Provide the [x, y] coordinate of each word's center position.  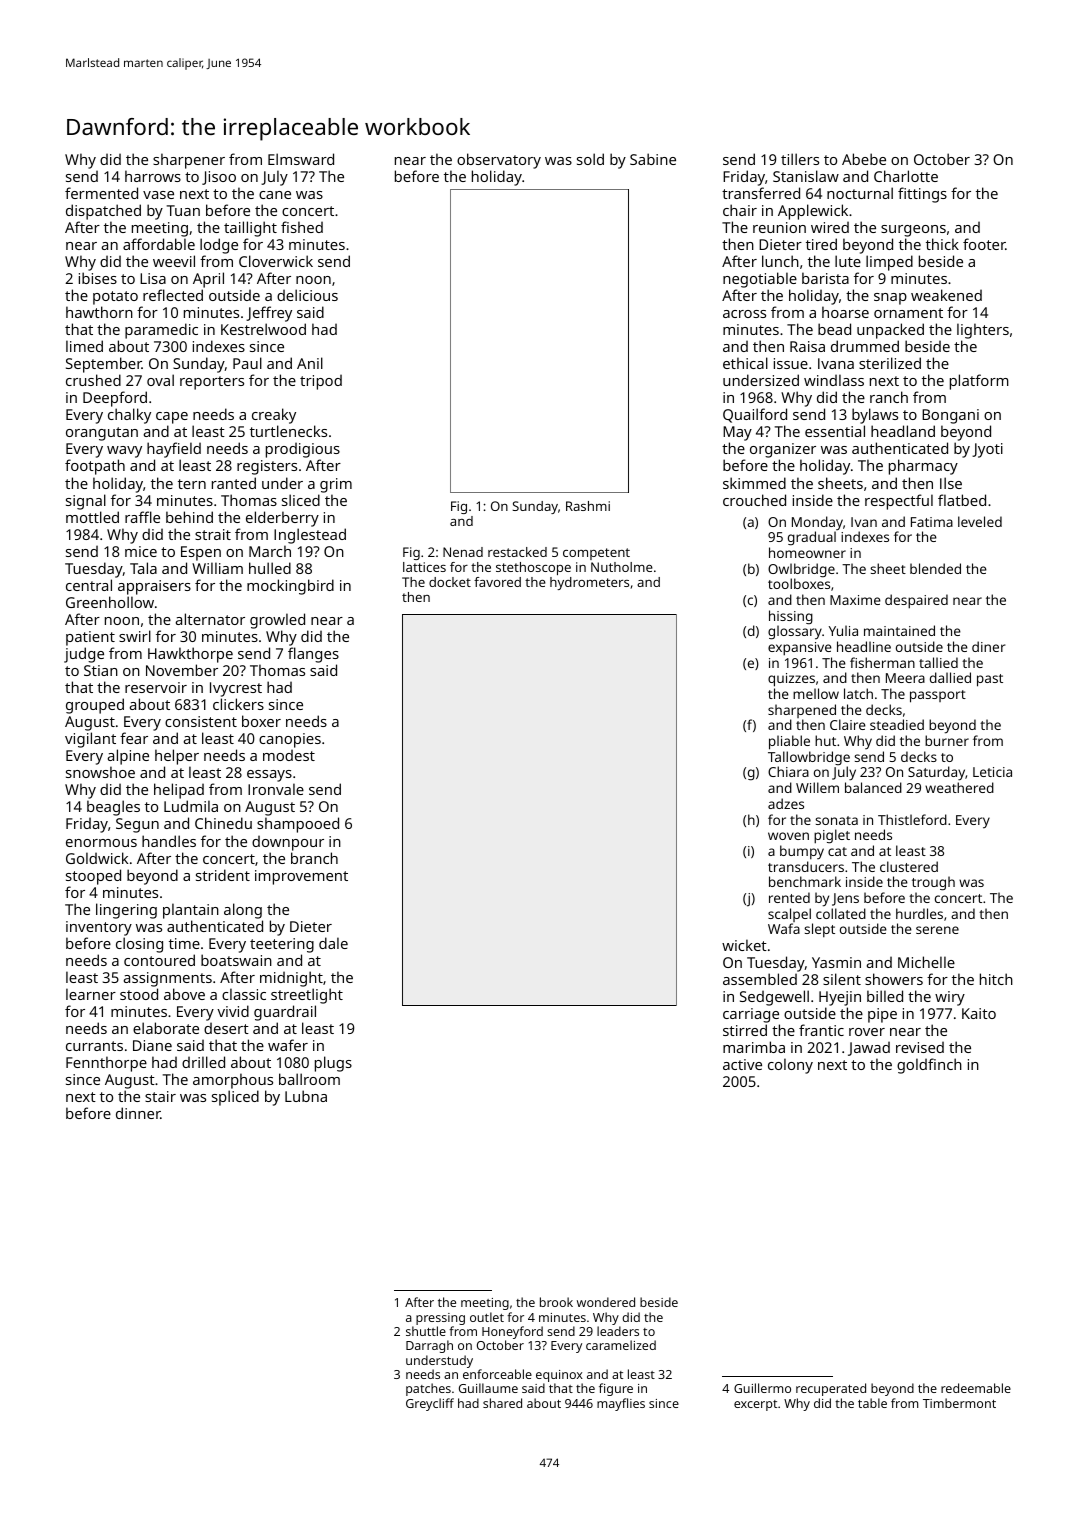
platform [979, 382]
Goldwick [97, 858]
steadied [897, 724]
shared [502, 1403]
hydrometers [589, 583]
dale [333, 943]
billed [885, 996]
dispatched [103, 212]
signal [86, 502]
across [744, 314]
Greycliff [430, 1404]
